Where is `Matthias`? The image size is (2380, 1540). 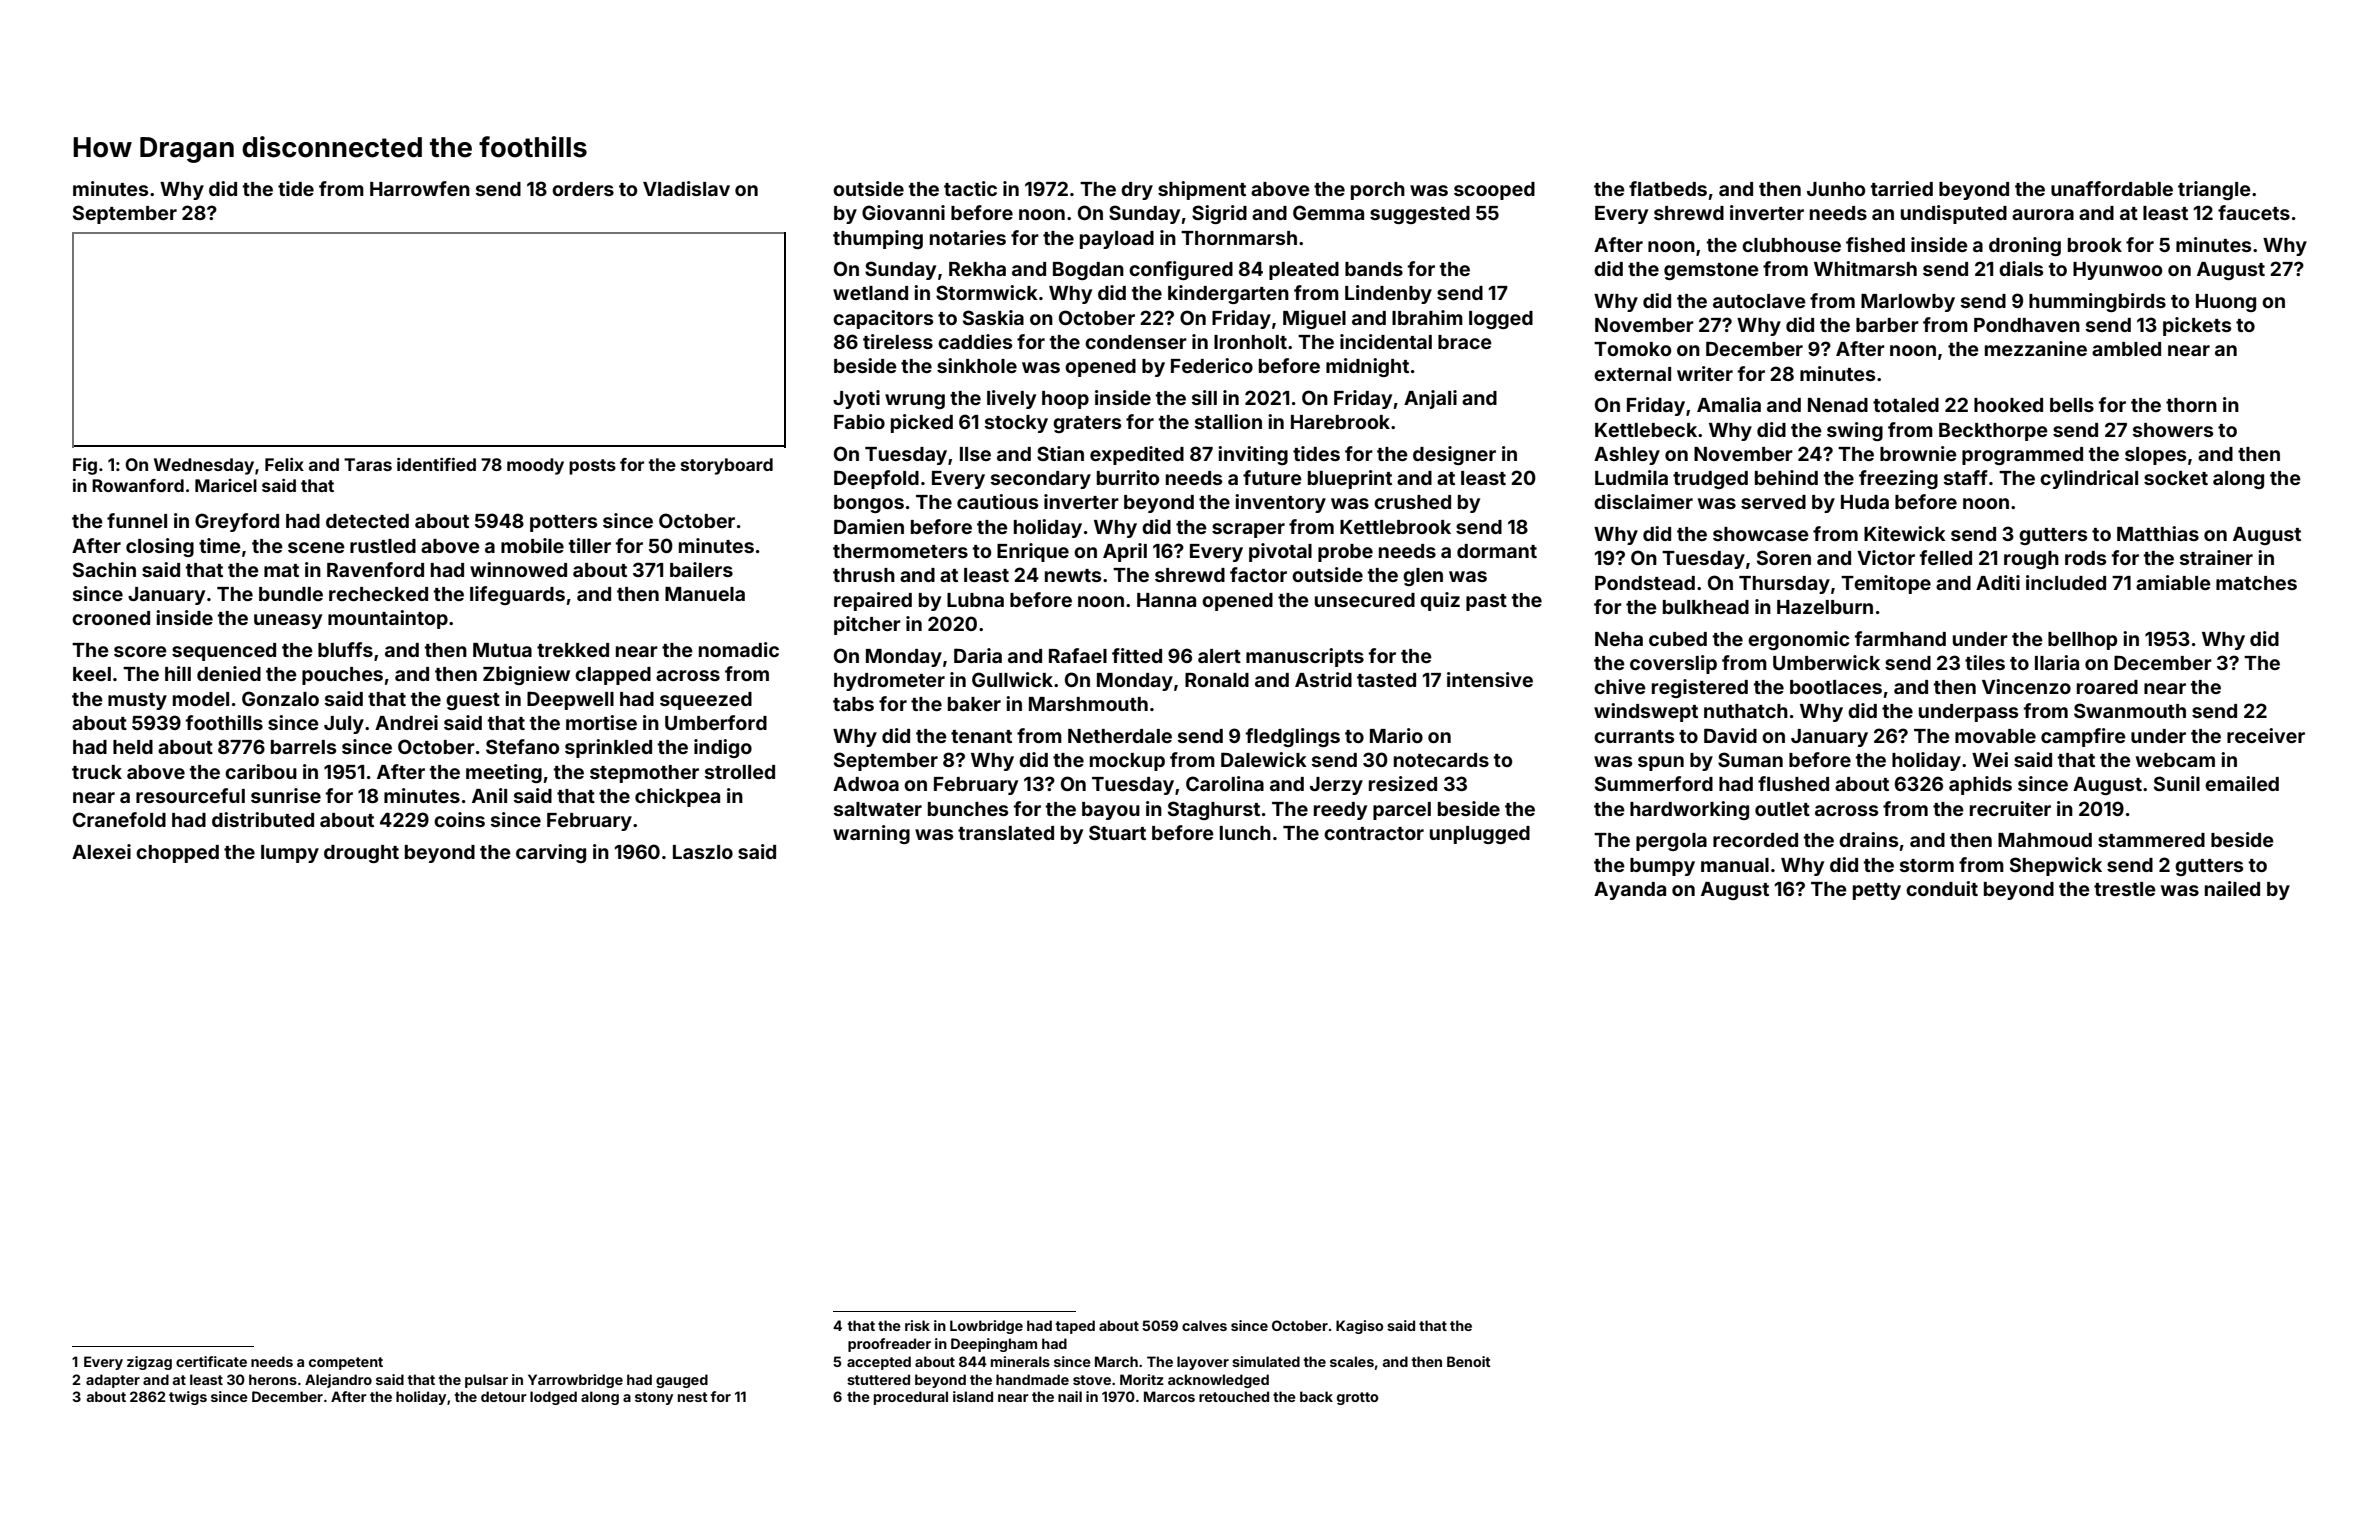
Matthias is located at coordinates (2158, 533).
